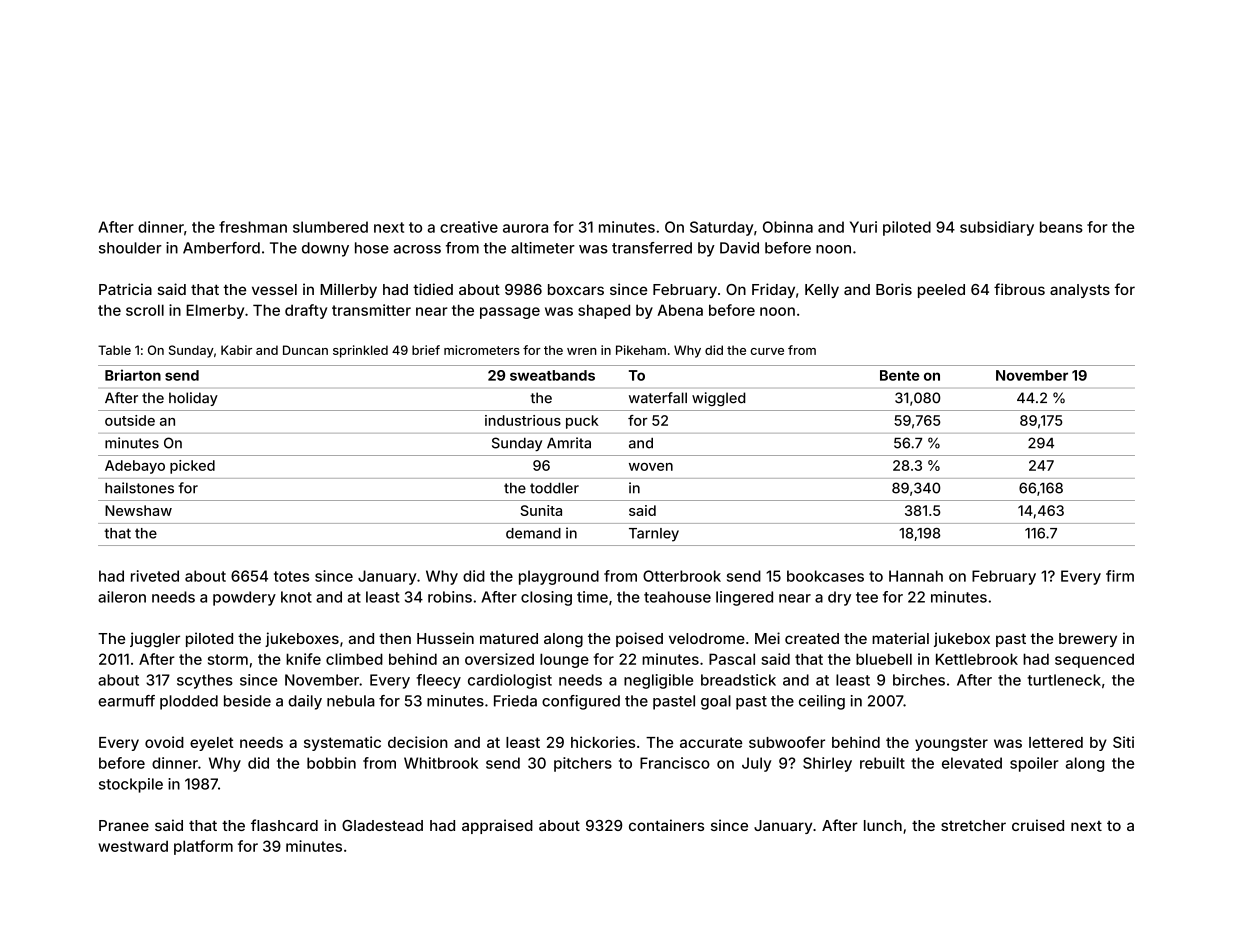 This screenshot has width=1233, height=952. Describe the element at coordinates (509, 638) in the screenshot. I see `matured` at that location.
